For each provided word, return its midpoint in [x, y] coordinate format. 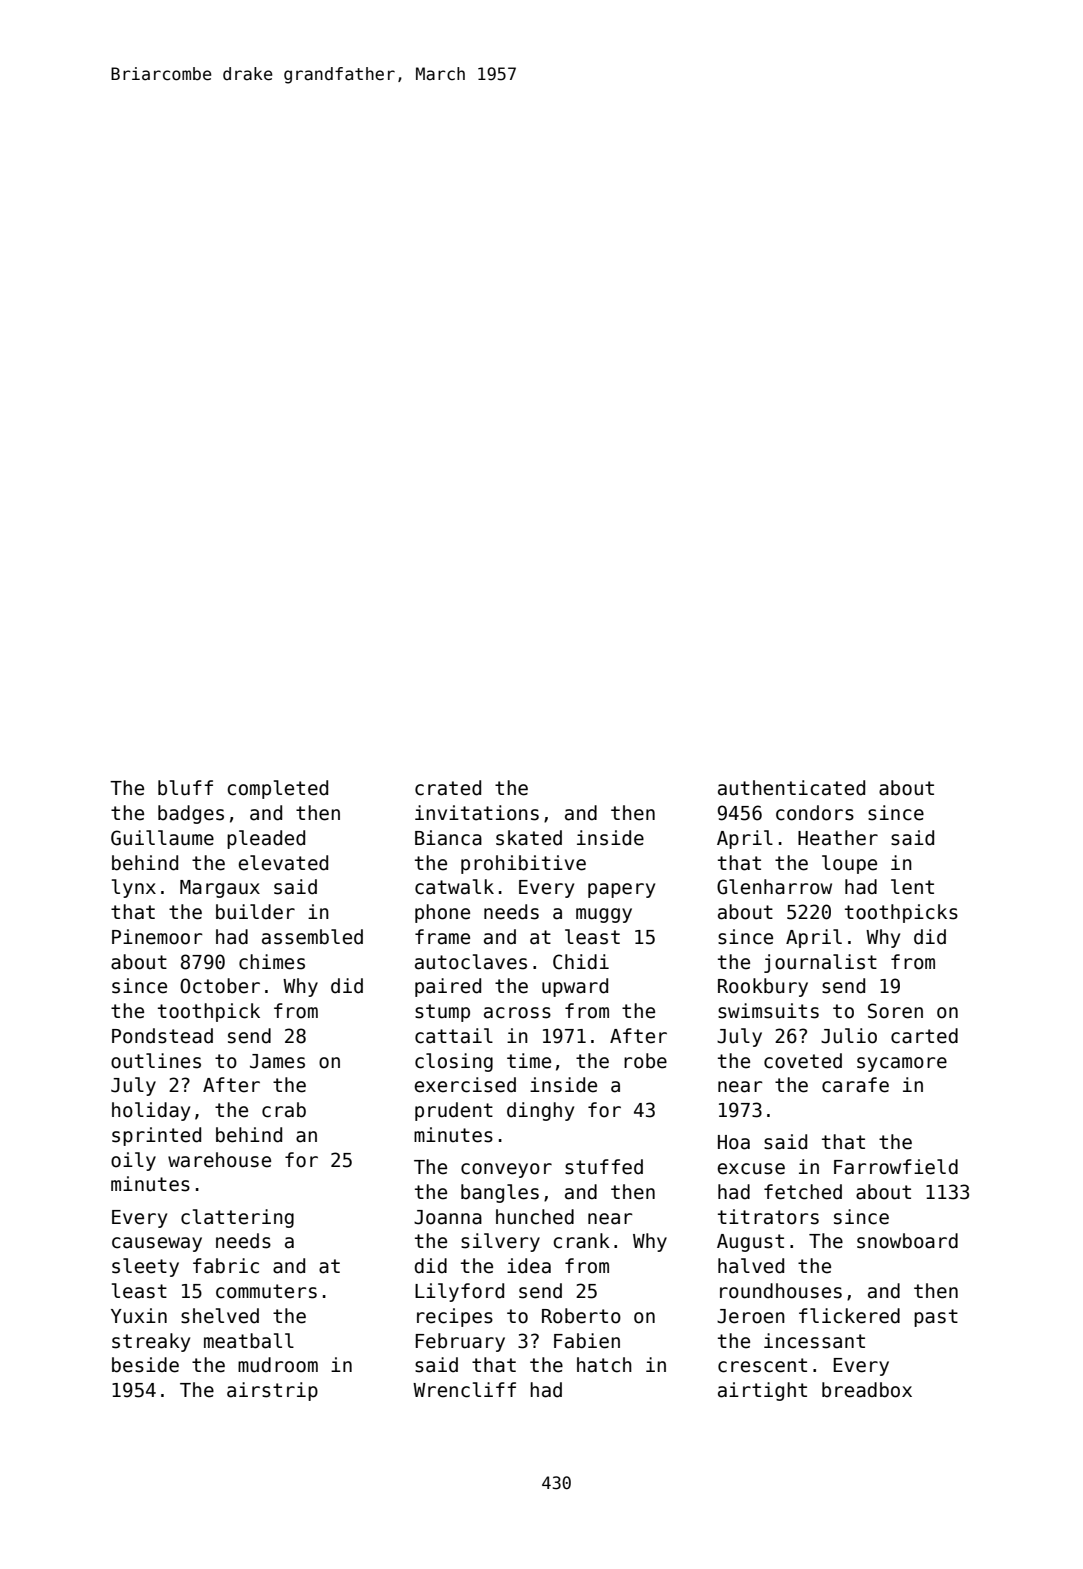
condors [815, 813]
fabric [226, 1266]
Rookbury [763, 987]
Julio [849, 1036]
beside [145, 1365]
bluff [185, 788]
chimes [272, 962]
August [750, 1243]
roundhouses [781, 1291]
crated [448, 788]
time [529, 1061]
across [517, 1013]
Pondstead [162, 1036]
